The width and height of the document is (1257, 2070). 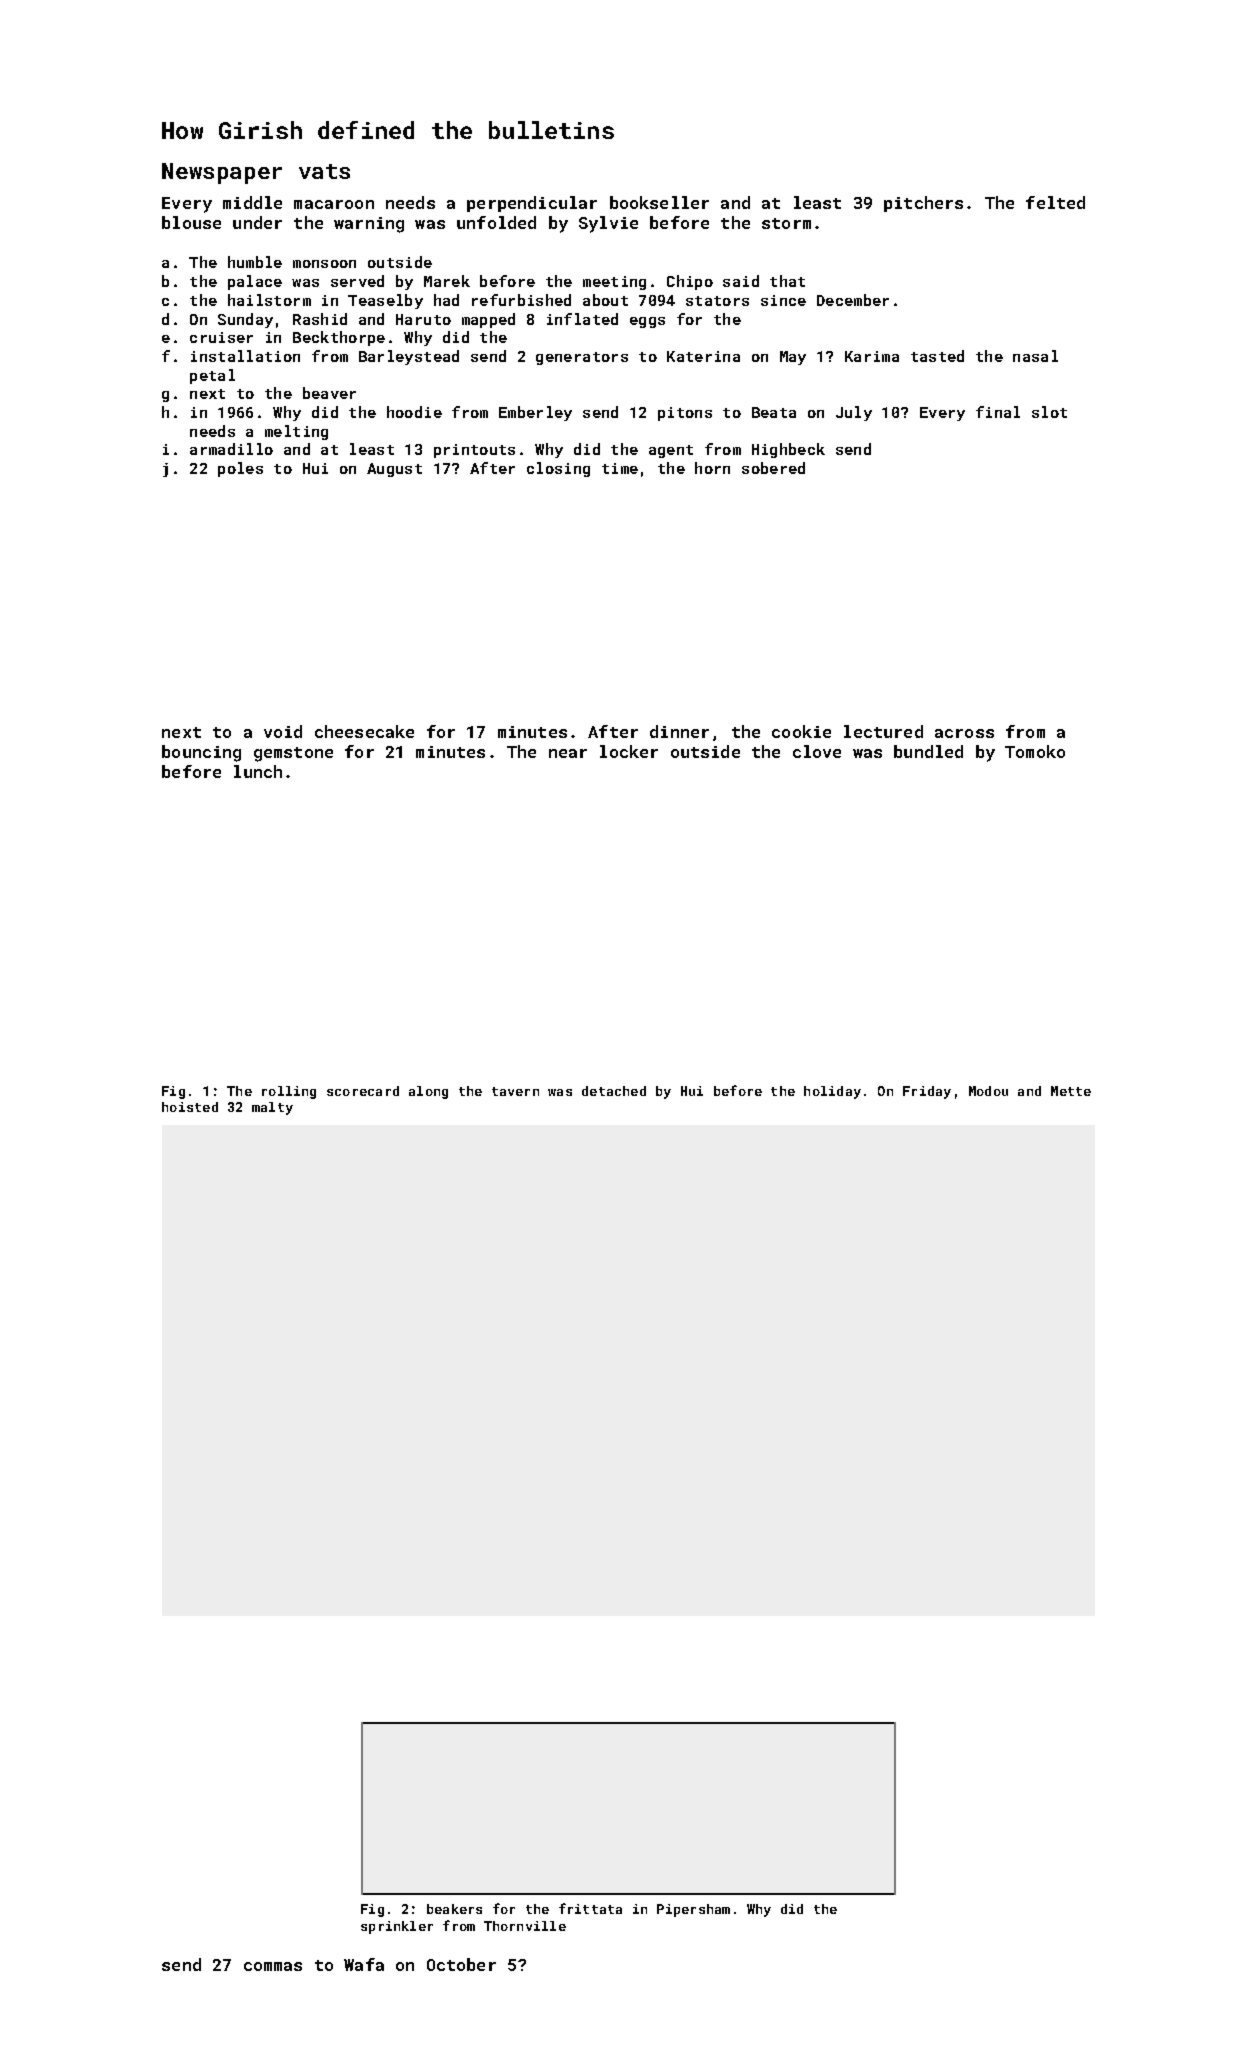 I want to click on perpendicular, so click(x=532, y=204).
